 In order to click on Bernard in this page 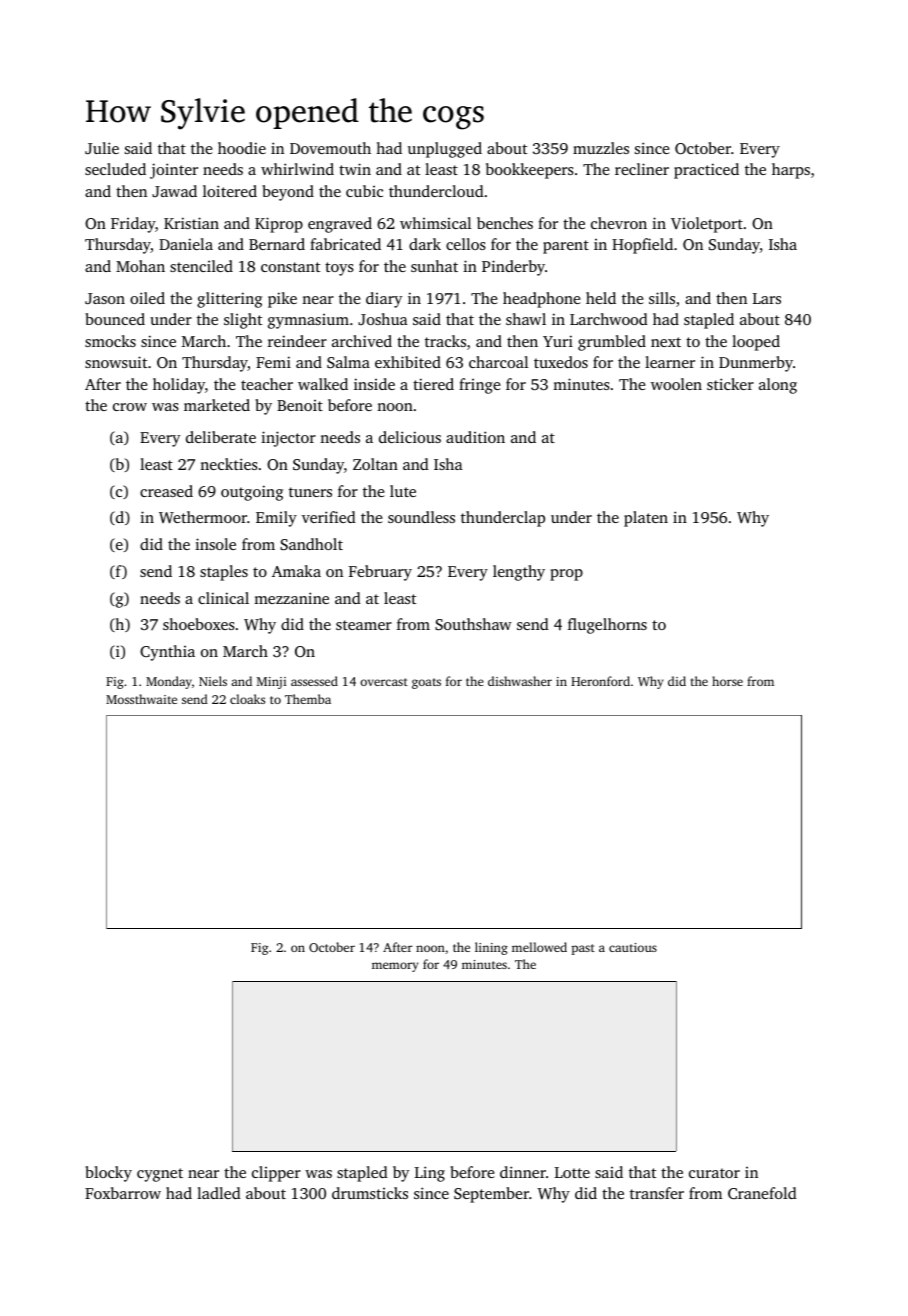, I will do `click(277, 244)`.
